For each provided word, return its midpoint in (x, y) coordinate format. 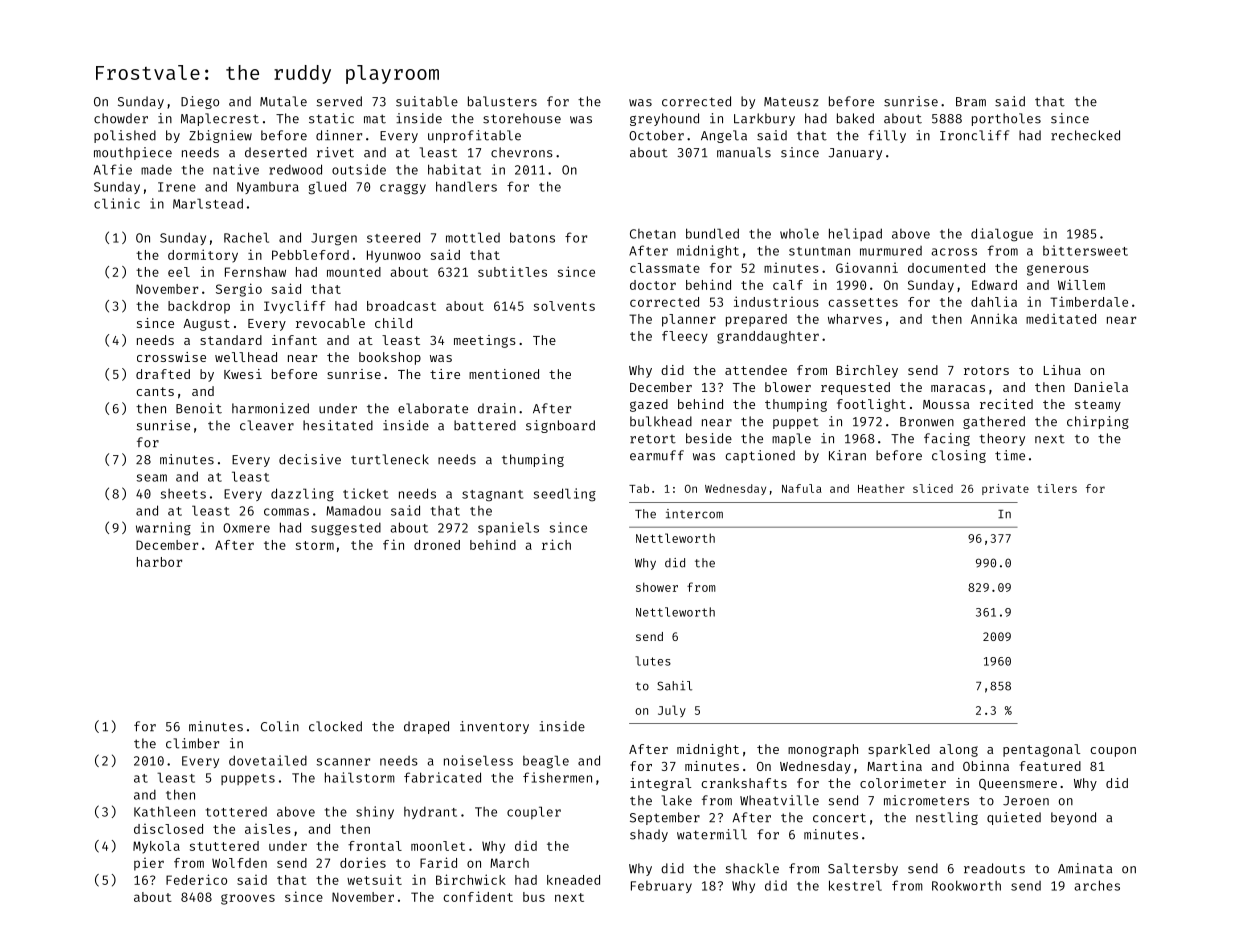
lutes (653, 661)
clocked (335, 726)
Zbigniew (220, 136)
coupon (1113, 752)
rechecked (1085, 135)
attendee (756, 370)
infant (294, 340)
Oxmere (246, 528)
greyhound (664, 119)
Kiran (847, 455)
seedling (565, 495)
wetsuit (374, 880)
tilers (1057, 488)
